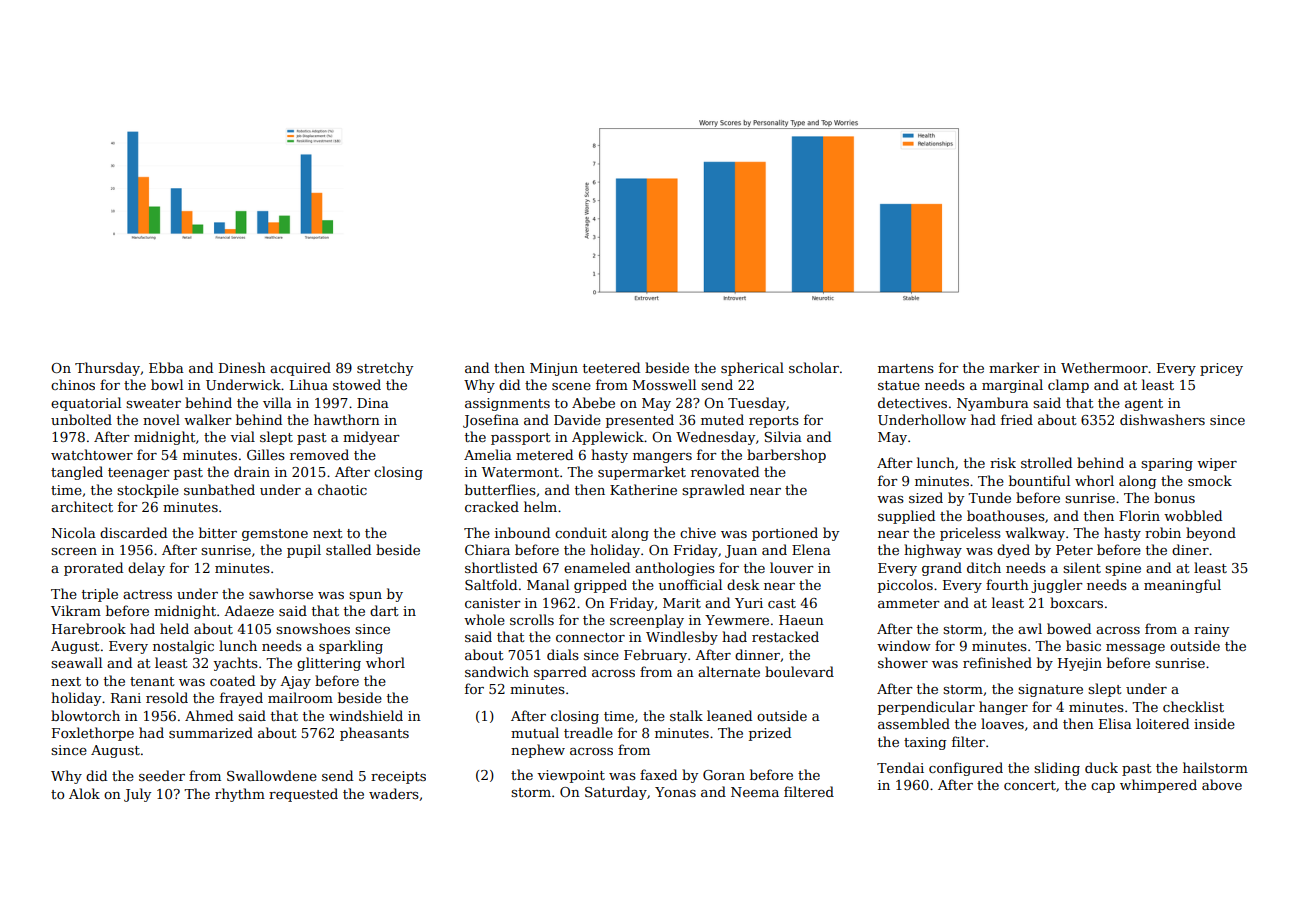 This screenshot has height=924, width=1308. Describe the element at coordinates (162, 775) in the screenshot. I see `seeder` at that location.
